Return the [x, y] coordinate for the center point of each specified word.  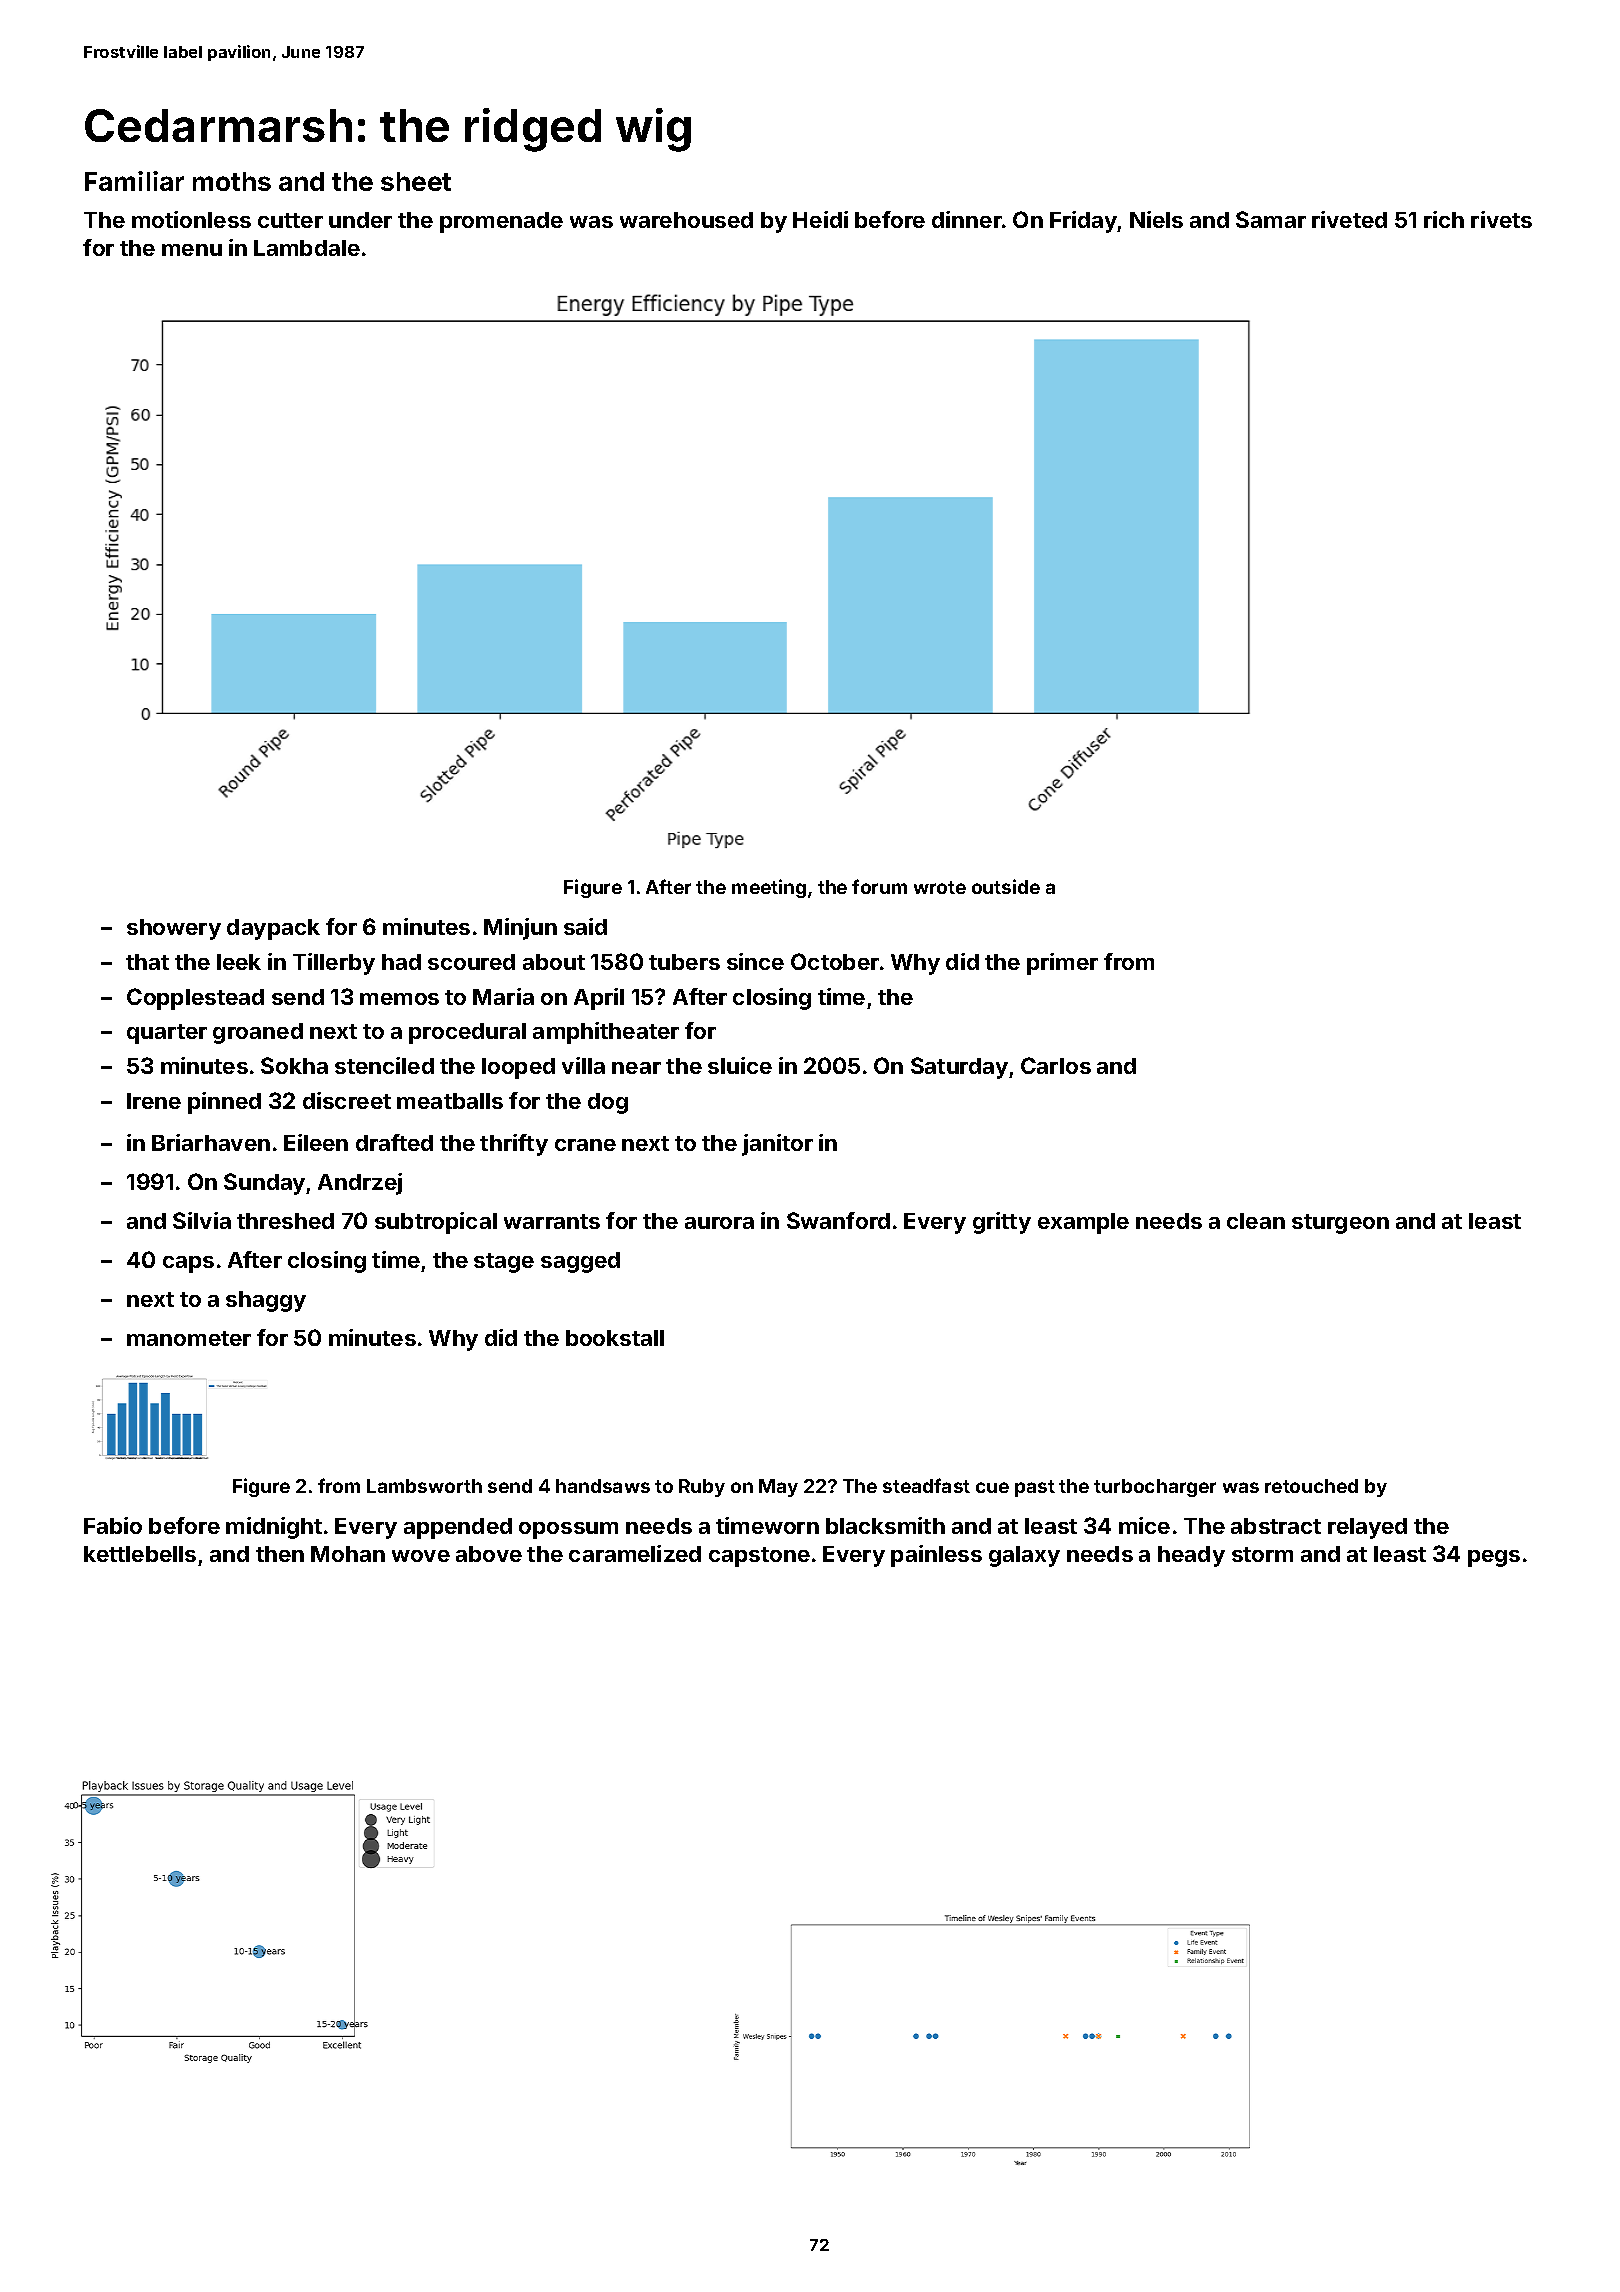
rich [1444, 219]
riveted [1349, 219]
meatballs [450, 1101]
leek [239, 962]
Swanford [838, 1220]
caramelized [635, 1553]
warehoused [686, 220]
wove [421, 1556]
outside [1006, 886]
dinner [967, 219]
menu [192, 250]
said [585, 926]
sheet [416, 181]
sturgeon [1340, 1224]
